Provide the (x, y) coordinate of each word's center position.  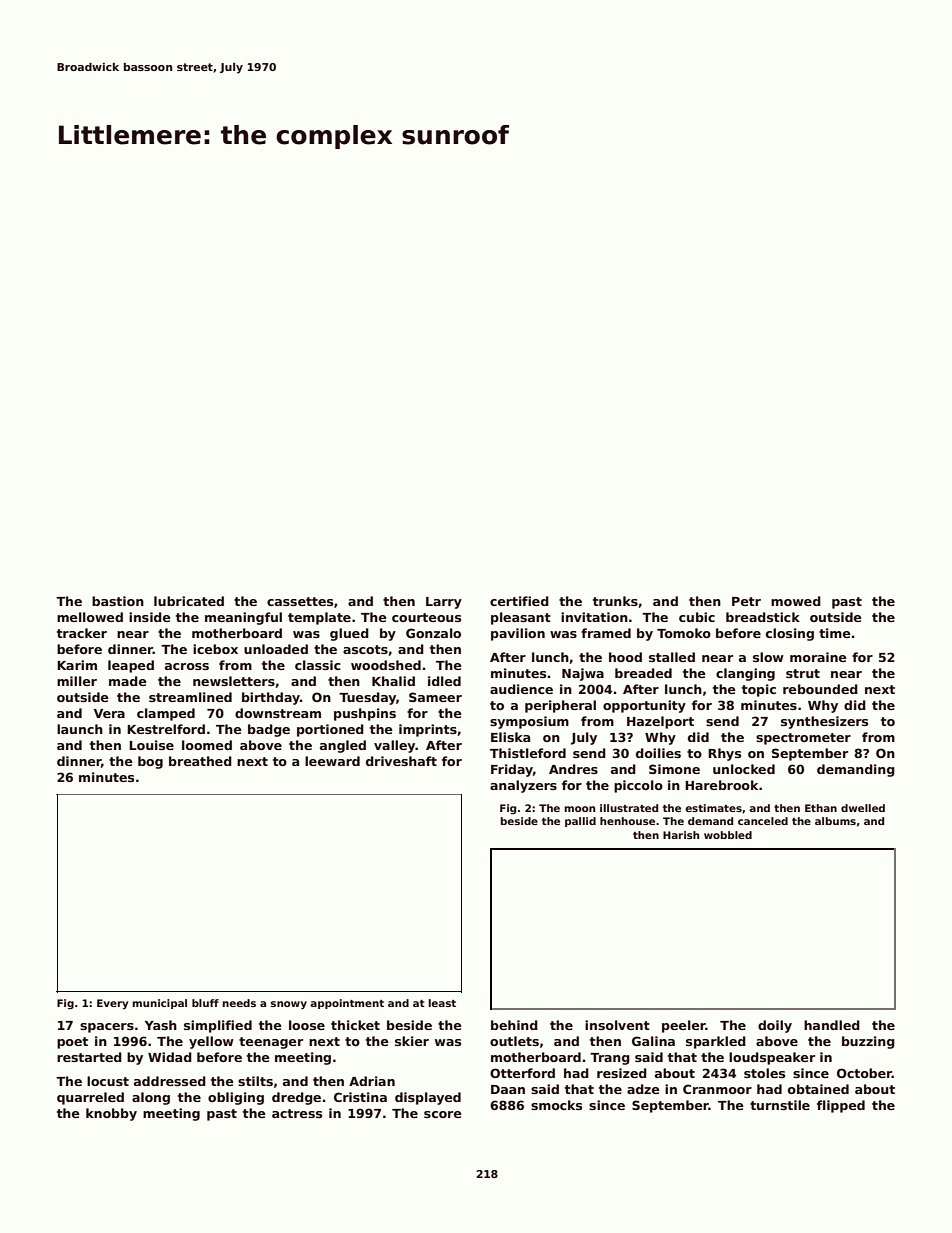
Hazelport (660, 722)
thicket (355, 1025)
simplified (218, 1026)
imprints (428, 730)
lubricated (189, 601)
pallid (580, 822)
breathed (200, 761)
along (151, 1098)
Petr (746, 601)
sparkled (716, 1042)
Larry (444, 603)
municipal (159, 1004)
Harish (681, 835)
